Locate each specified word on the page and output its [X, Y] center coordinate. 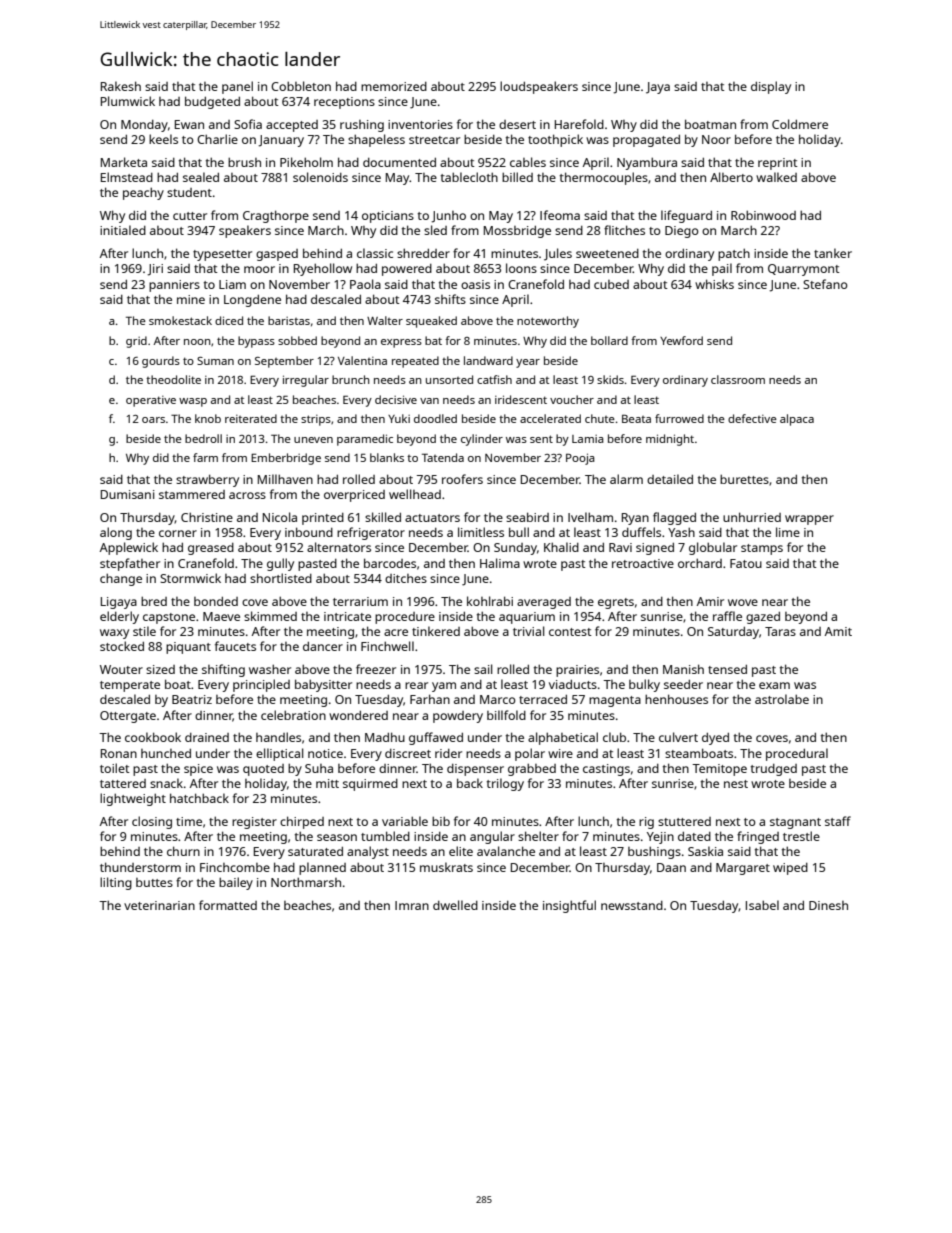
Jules [558, 254]
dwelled [455, 905]
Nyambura [647, 163]
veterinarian [159, 905]
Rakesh [121, 86]
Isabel [762, 905]
